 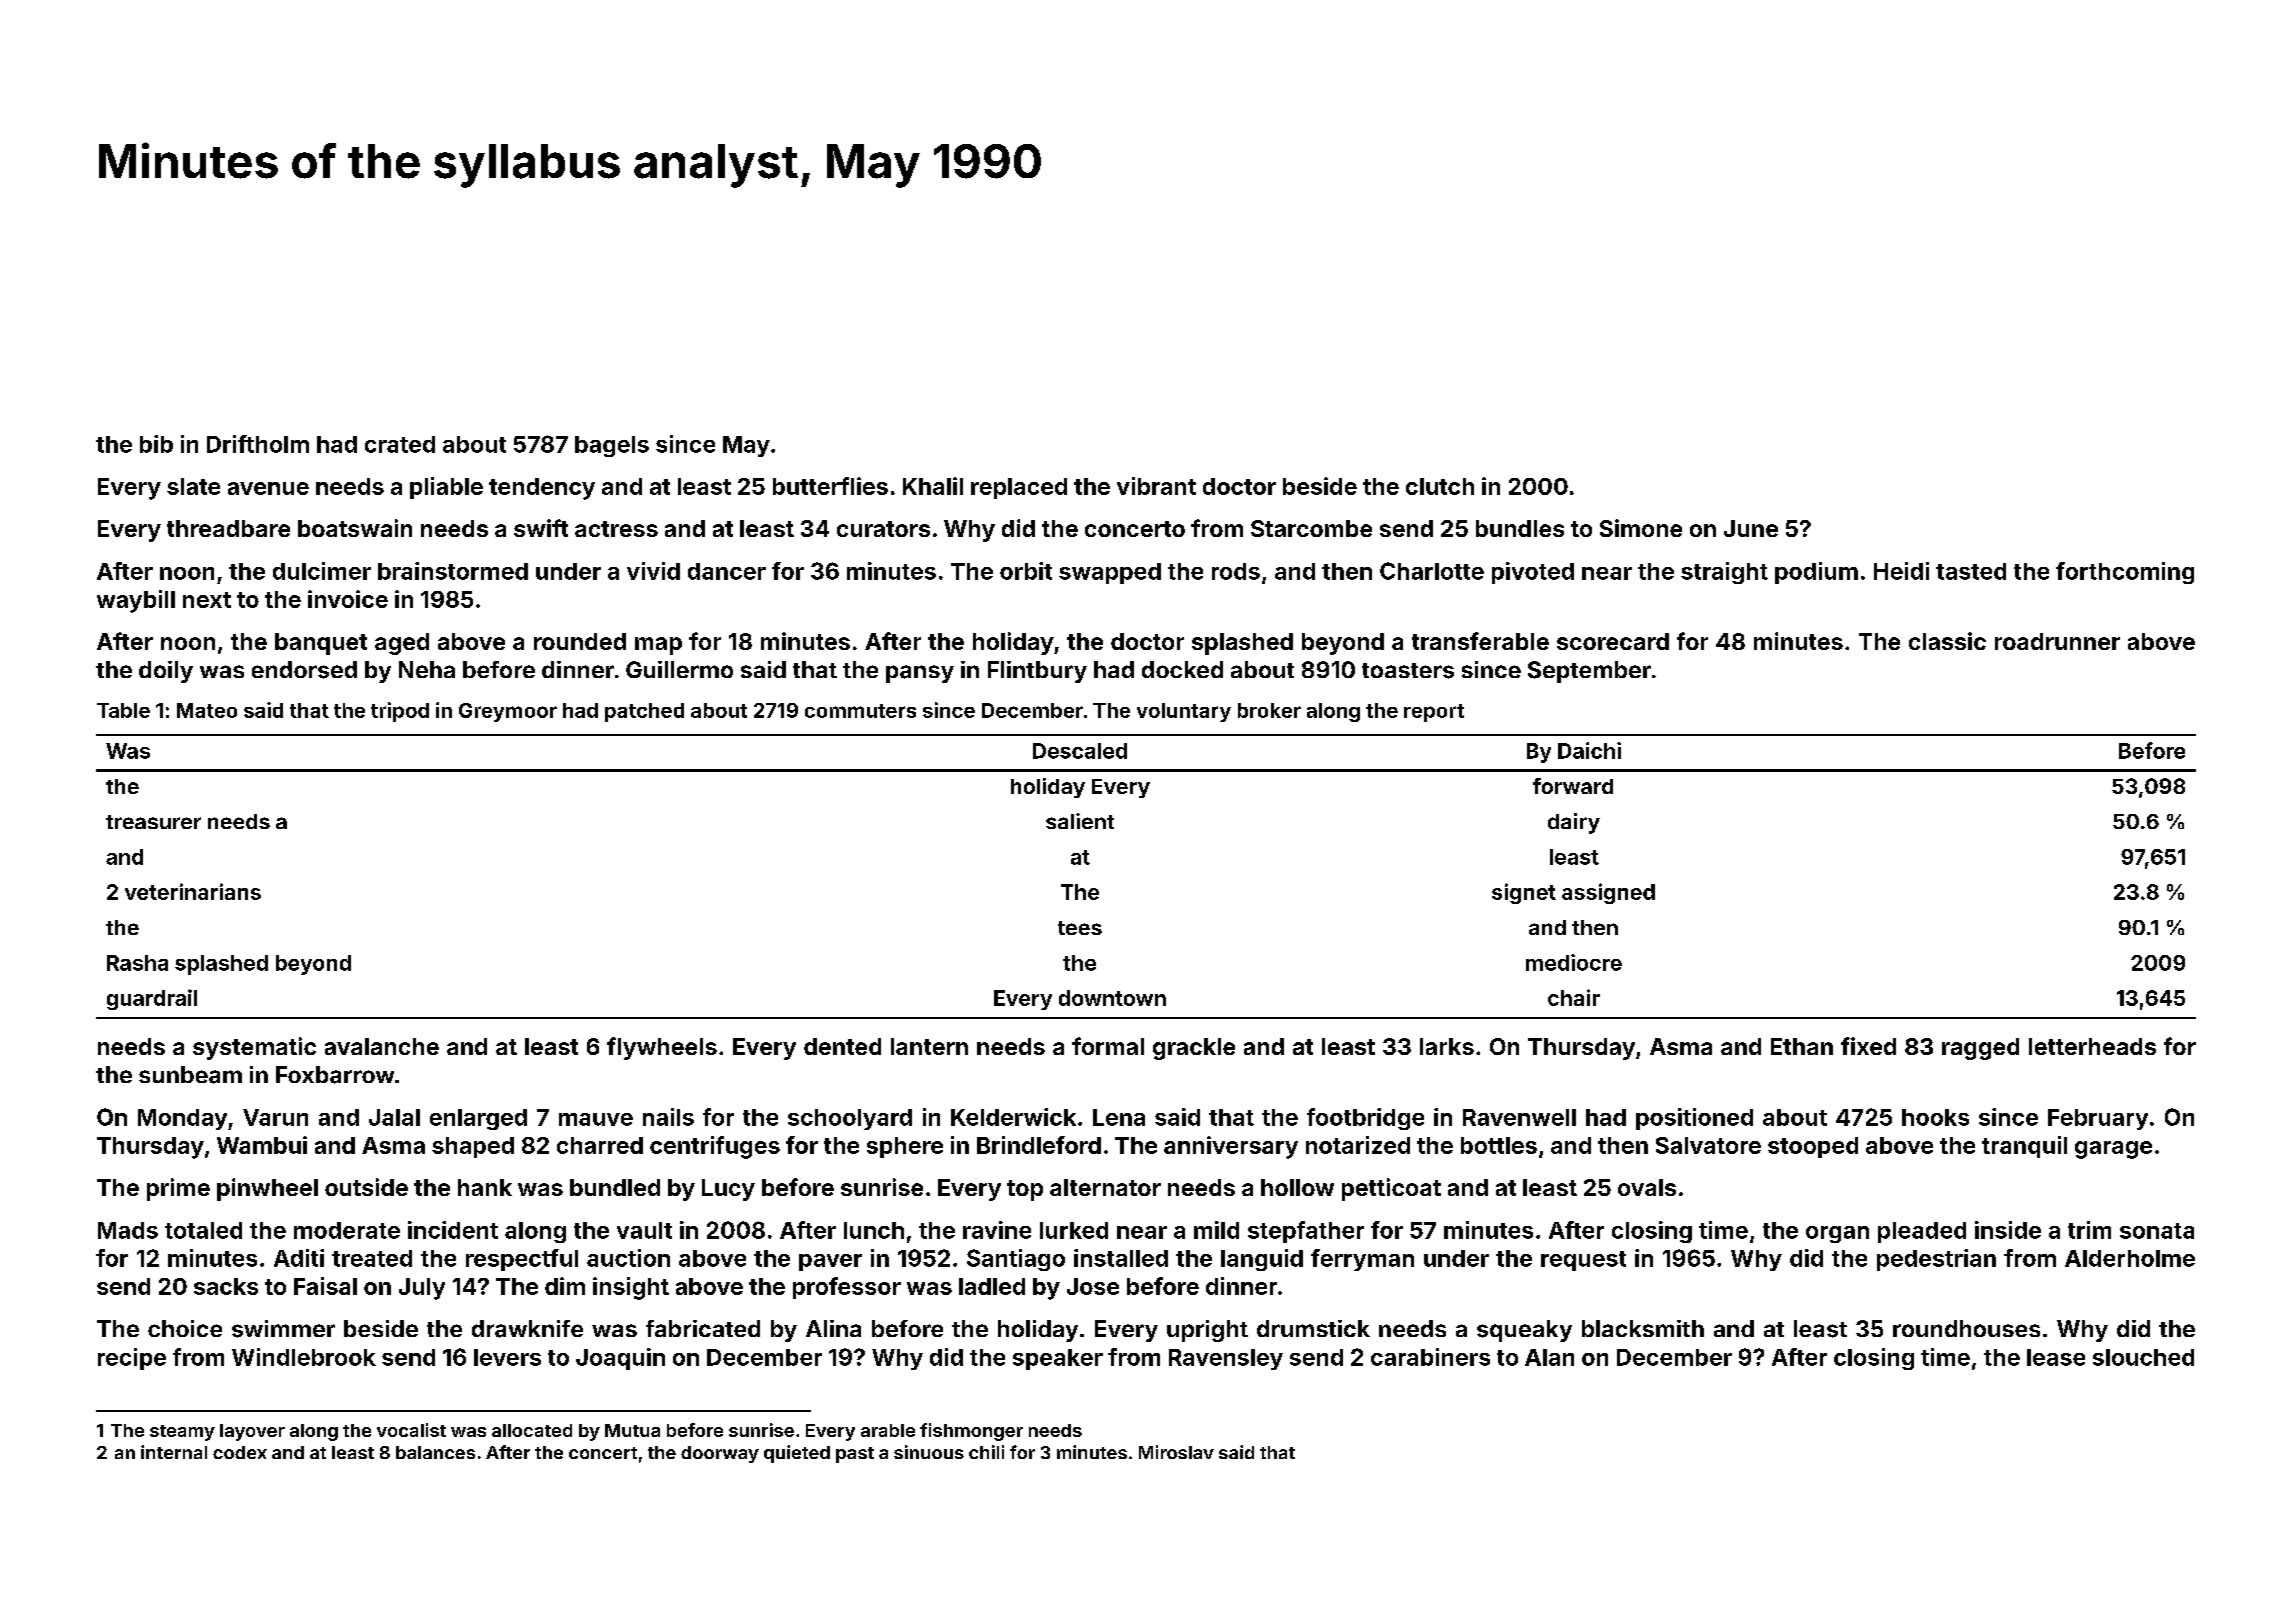 What do you see at coordinates (1026, 571) in the document?
I see `orbit` at bounding box center [1026, 571].
